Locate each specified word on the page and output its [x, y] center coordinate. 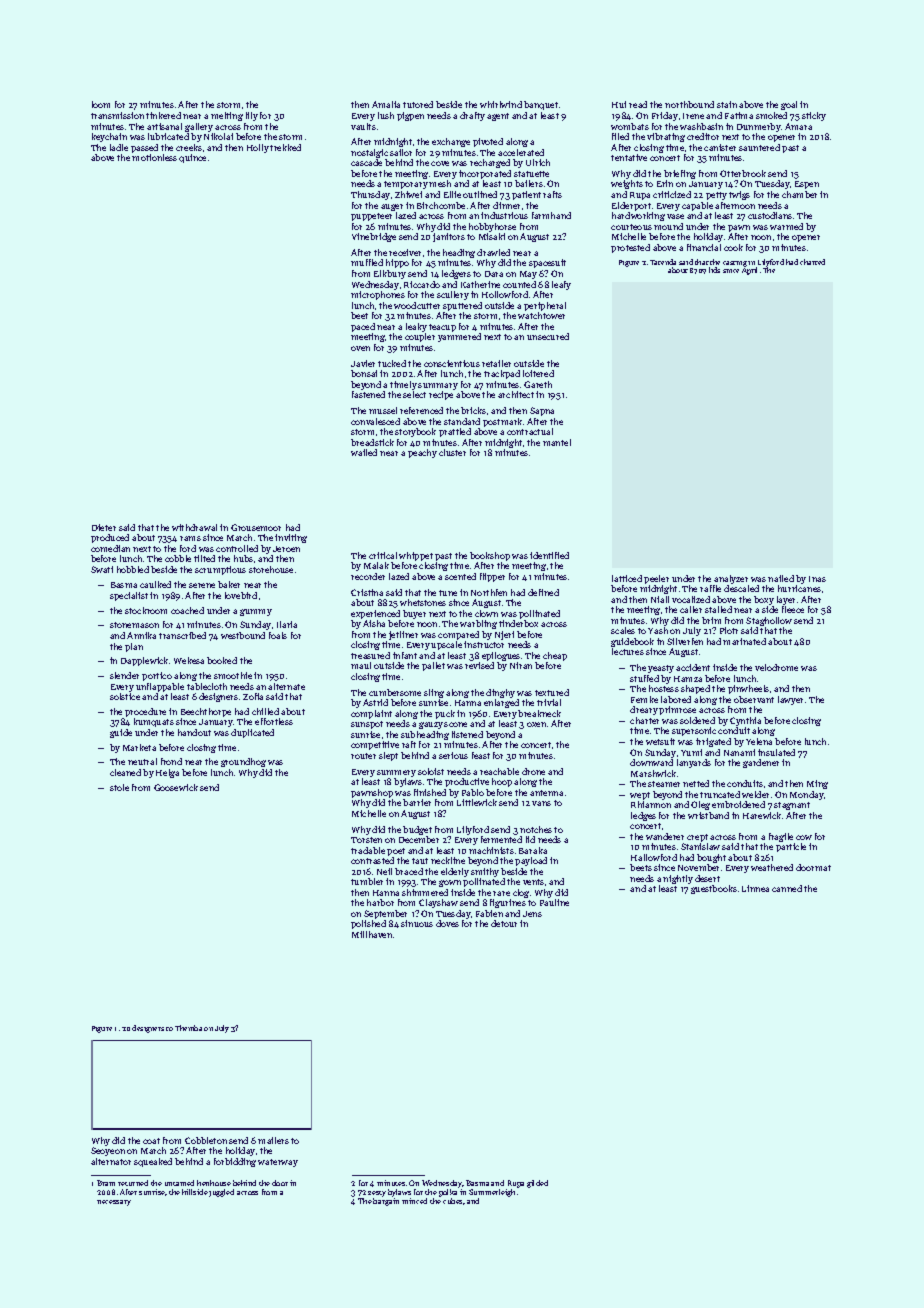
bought [711, 858]
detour [504, 923]
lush [386, 115]
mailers [273, 1140]
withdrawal [194, 527]
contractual [530, 431]
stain [727, 104]
